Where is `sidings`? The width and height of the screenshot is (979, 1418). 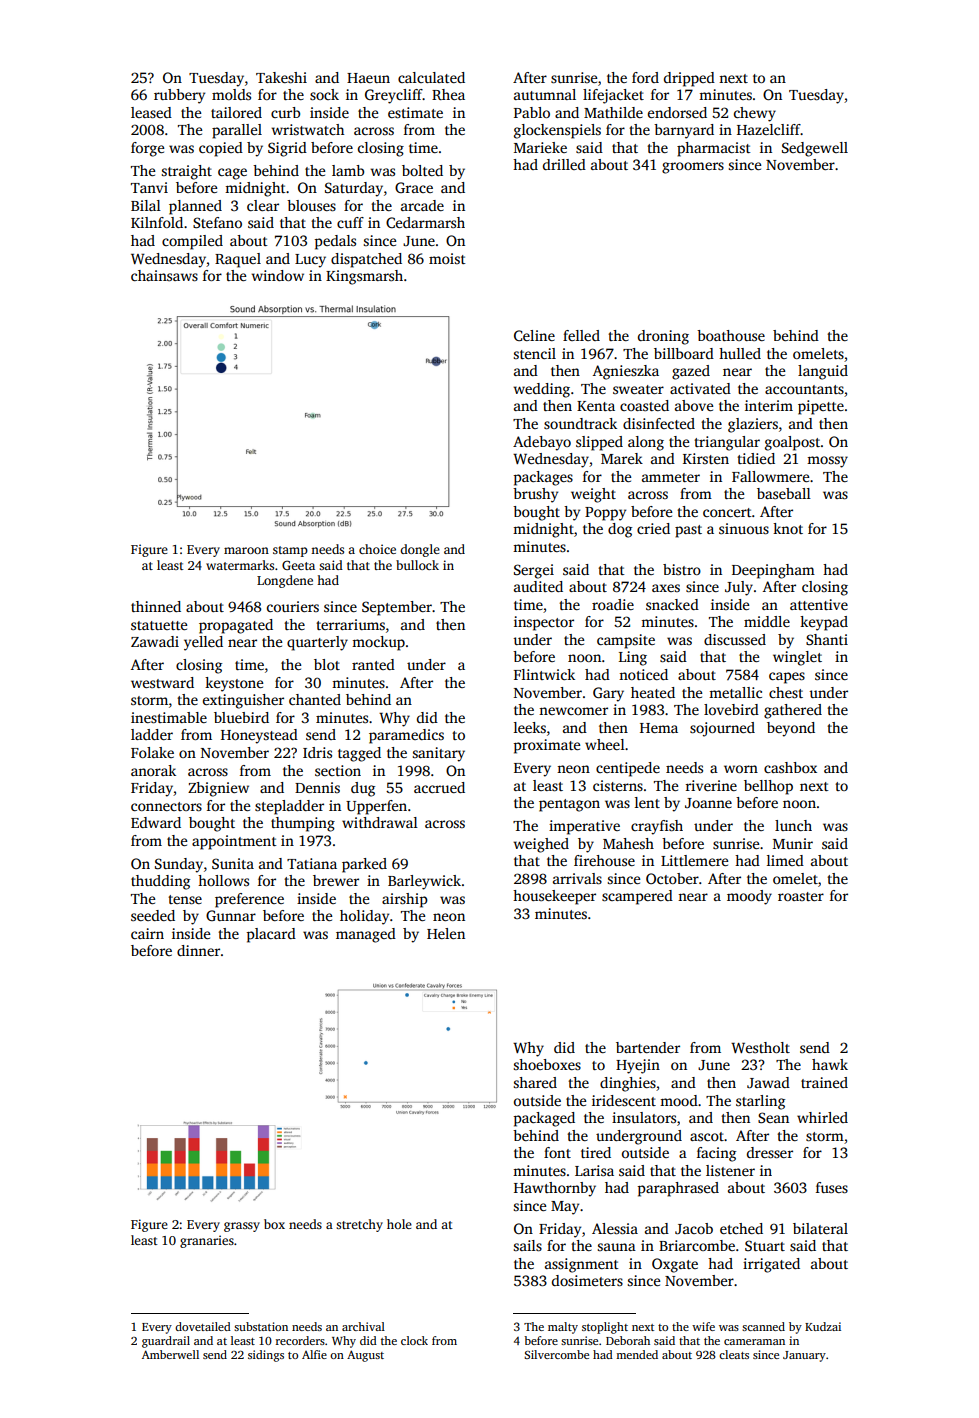 sidings is located at coordinates (266, 1356).
